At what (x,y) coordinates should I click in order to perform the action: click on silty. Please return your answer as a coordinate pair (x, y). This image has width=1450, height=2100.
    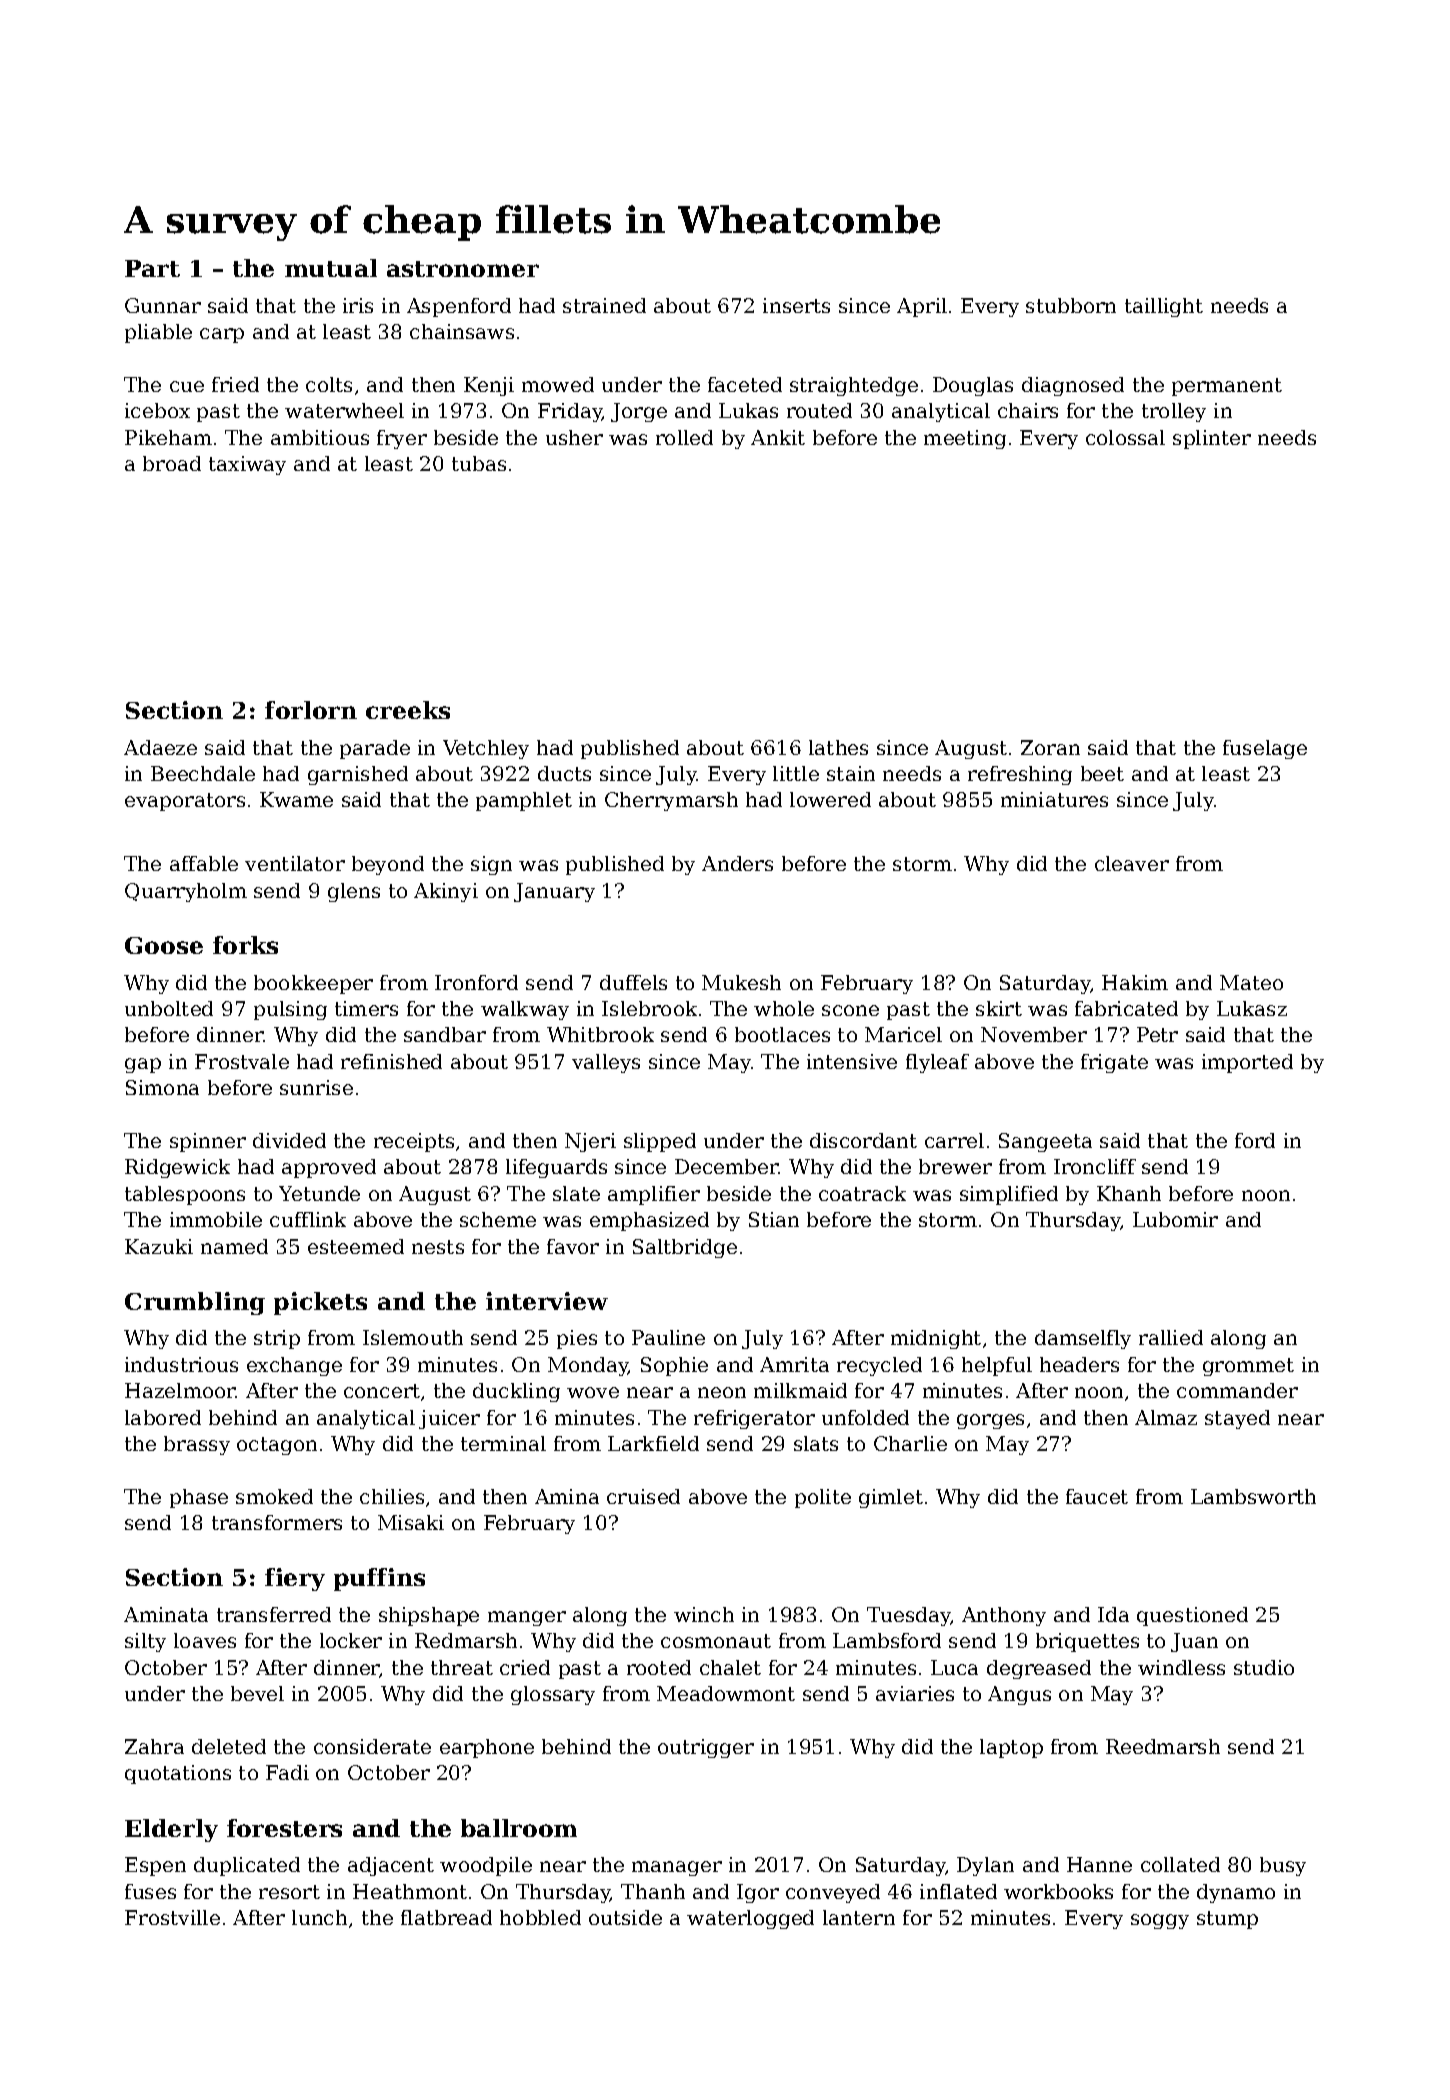
    Looking at the image, I should click on (145, 1642).
